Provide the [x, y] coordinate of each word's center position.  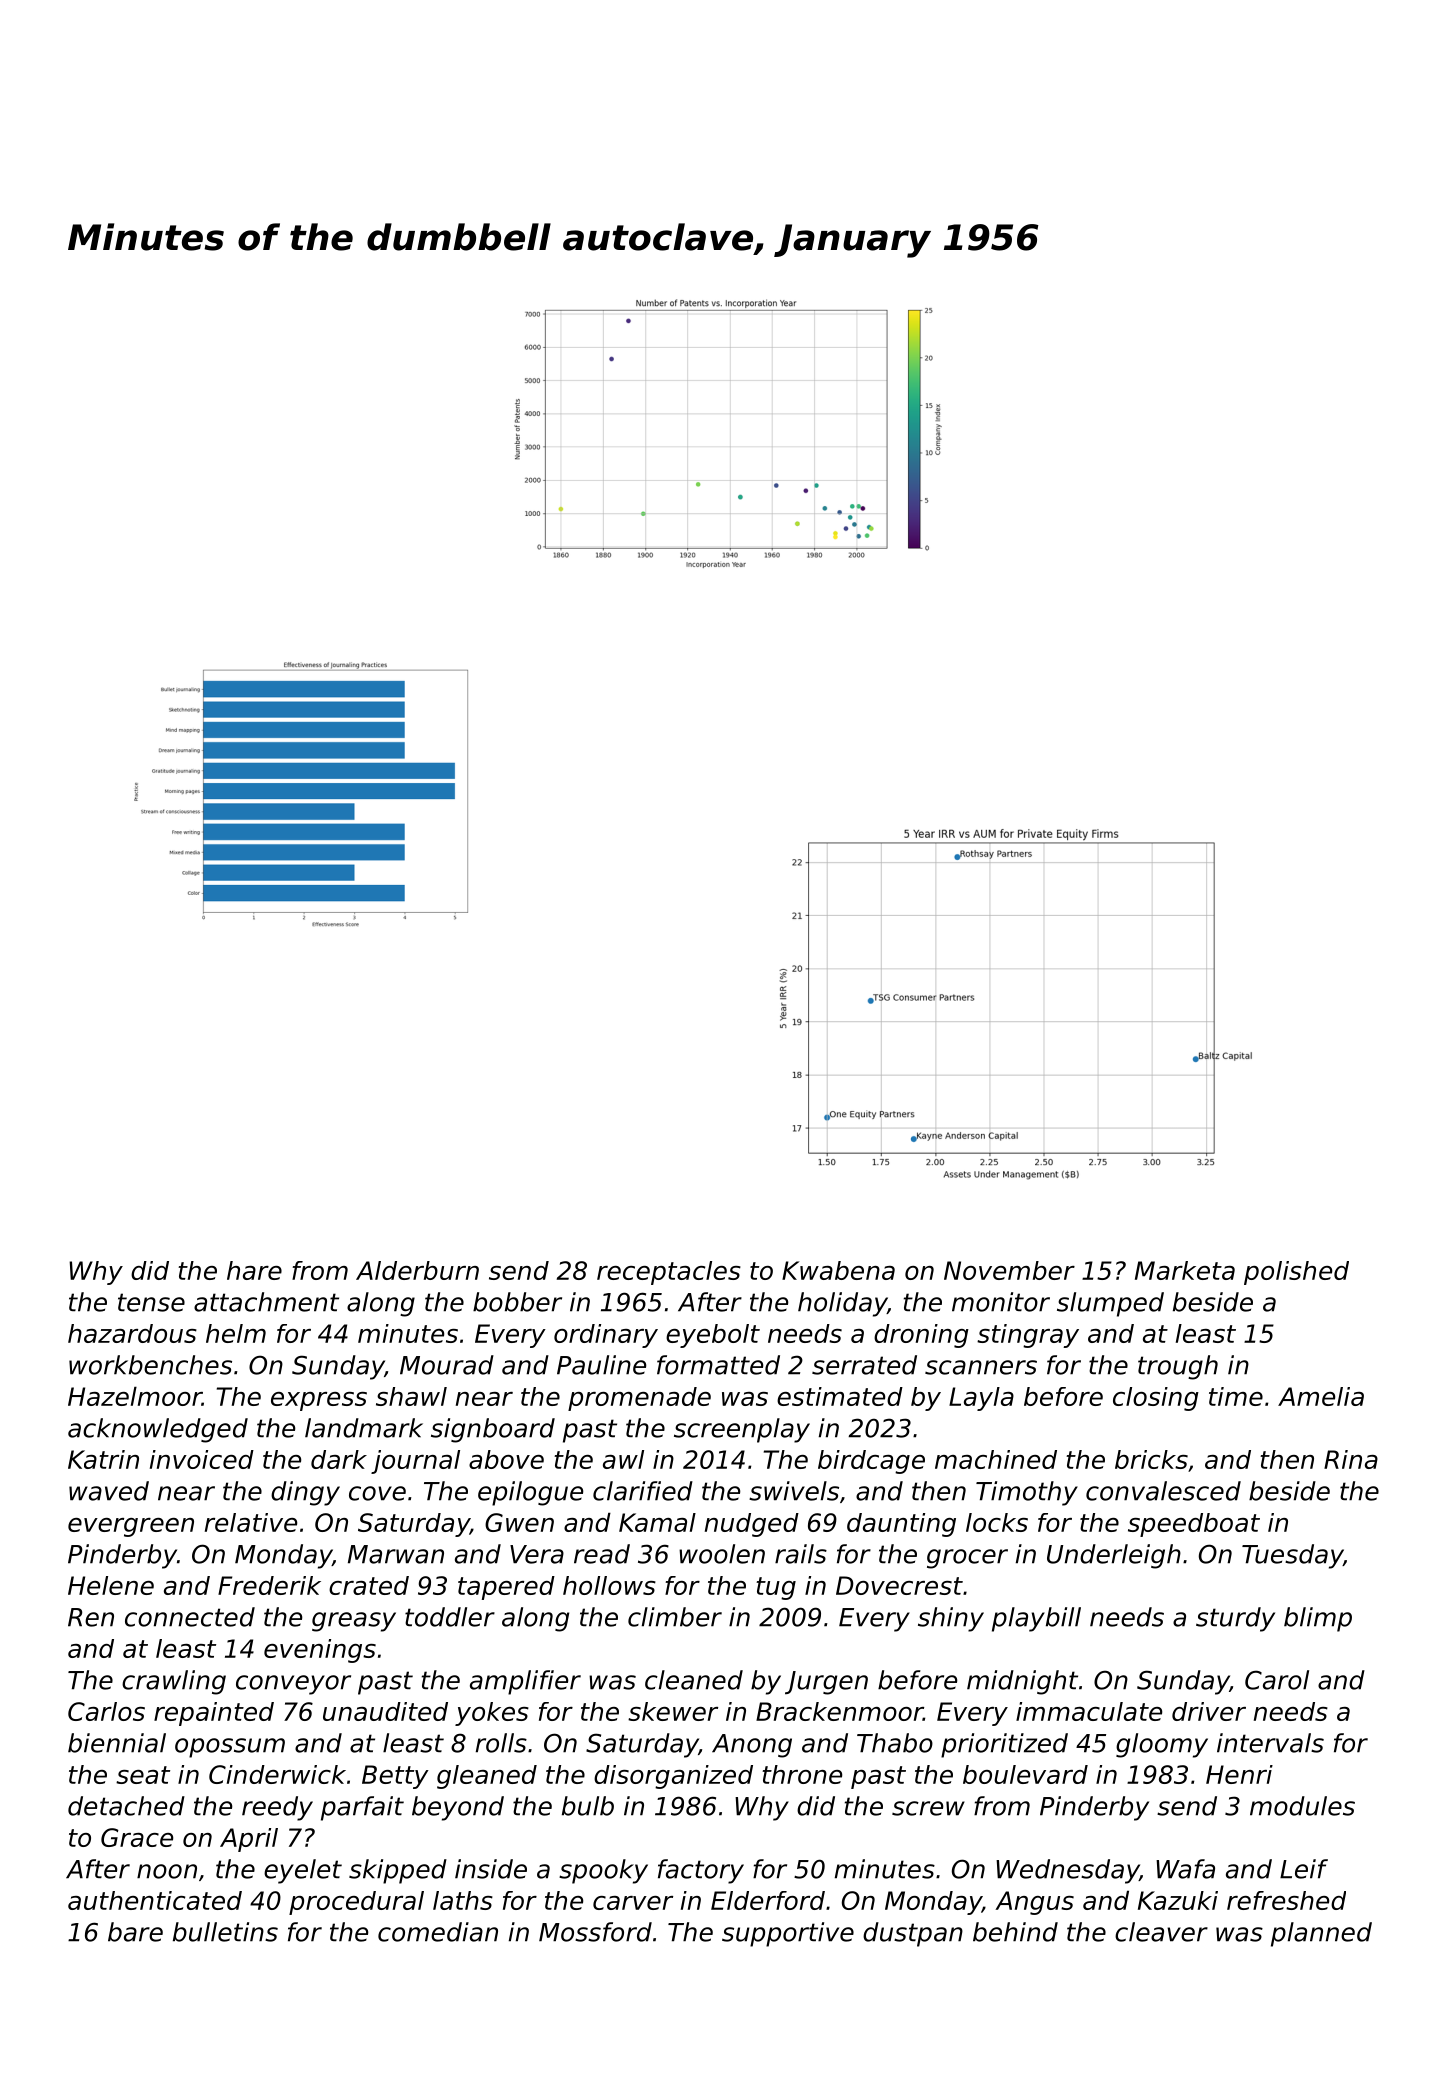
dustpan [913, 1934]
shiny [951, 1619]
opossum [230, 1748]
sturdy [1235, 1619]
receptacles [669, 1273]
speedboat [1194, 1525]
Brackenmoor [839, 1711]
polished [1296, 1273]
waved [109, 1491]
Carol [1277, 1680]
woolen [722, 1554]
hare [254, 1270]
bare [135, 1932]
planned [1321, 1934]
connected [190, 1617]
